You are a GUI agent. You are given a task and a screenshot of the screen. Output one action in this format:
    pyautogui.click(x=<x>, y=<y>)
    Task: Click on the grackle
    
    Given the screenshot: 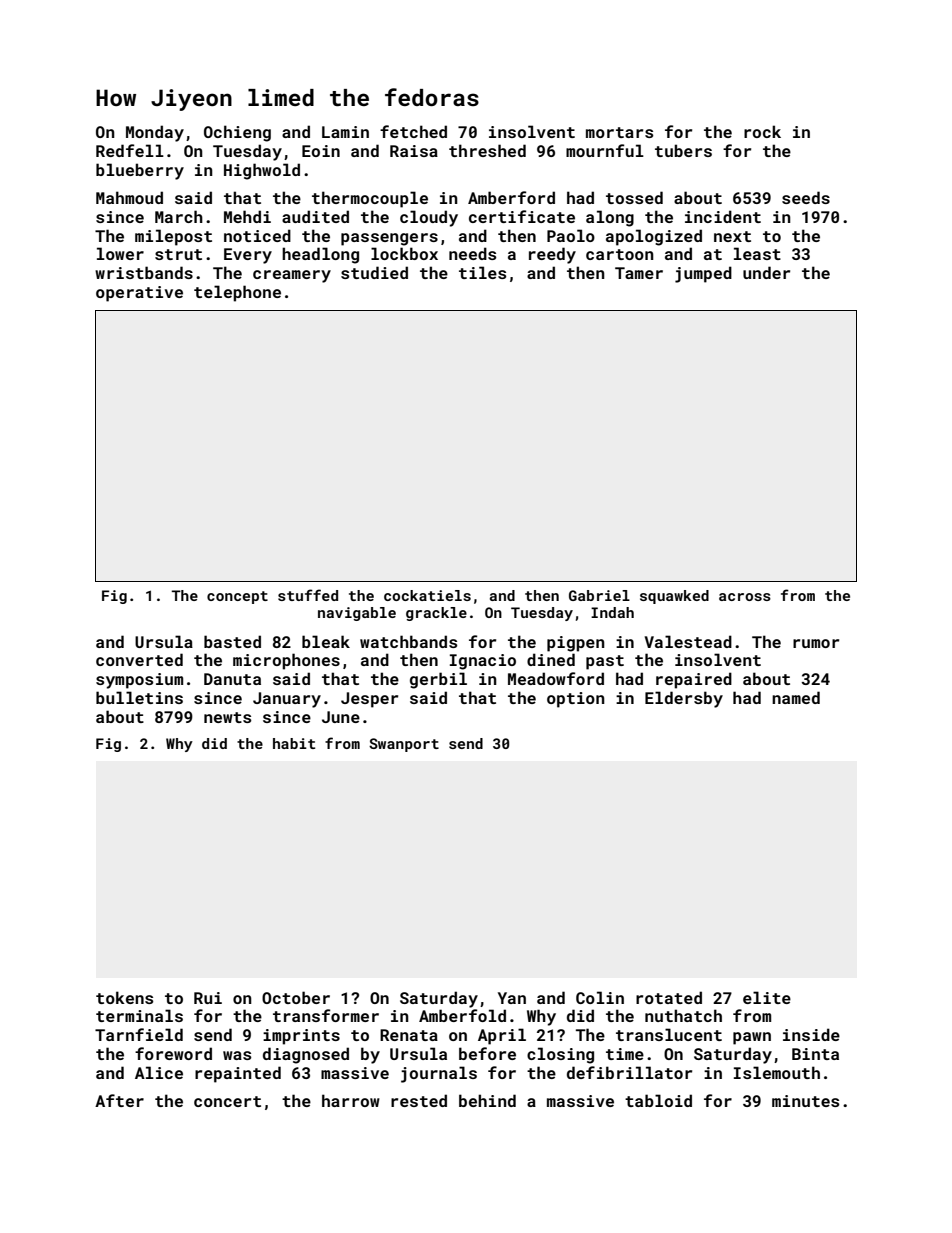 What is the action you would take?
    pyautogui.click(x=436, y=614)
